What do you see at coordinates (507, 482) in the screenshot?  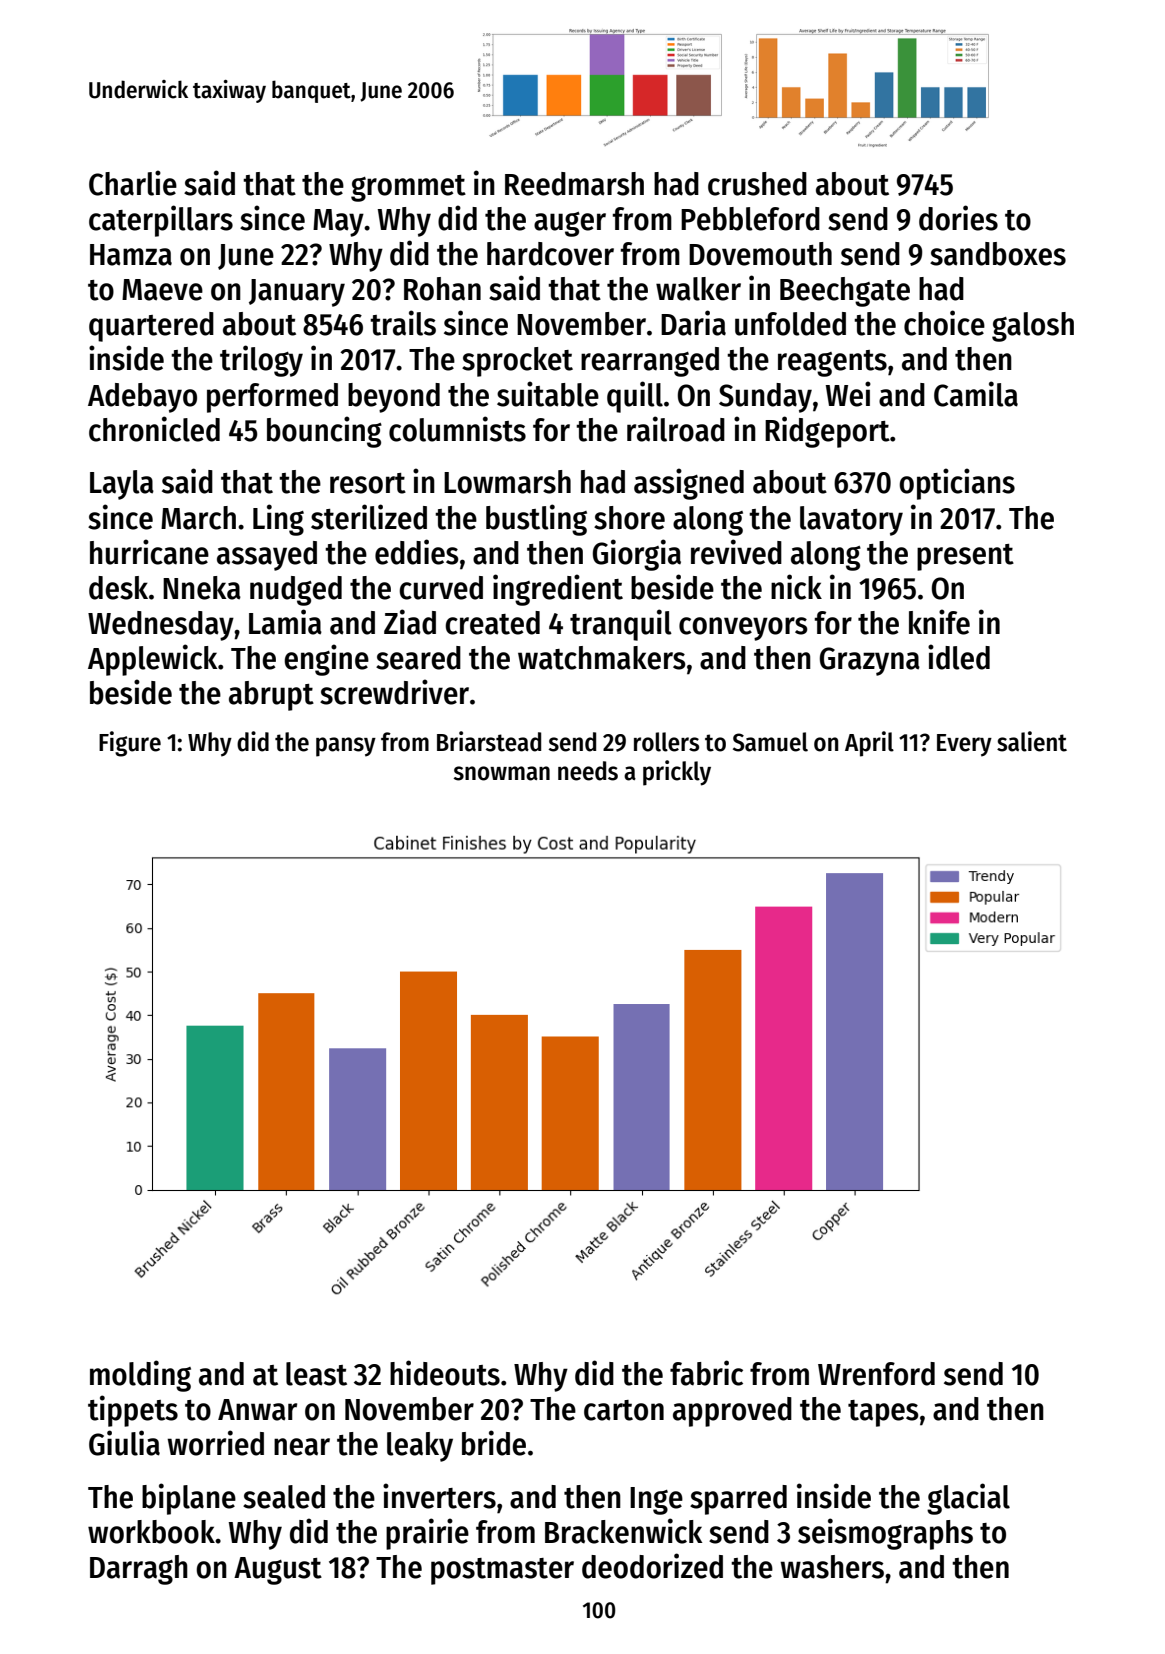 I see `Lowmarsh` at bounding box center [507, 482].
